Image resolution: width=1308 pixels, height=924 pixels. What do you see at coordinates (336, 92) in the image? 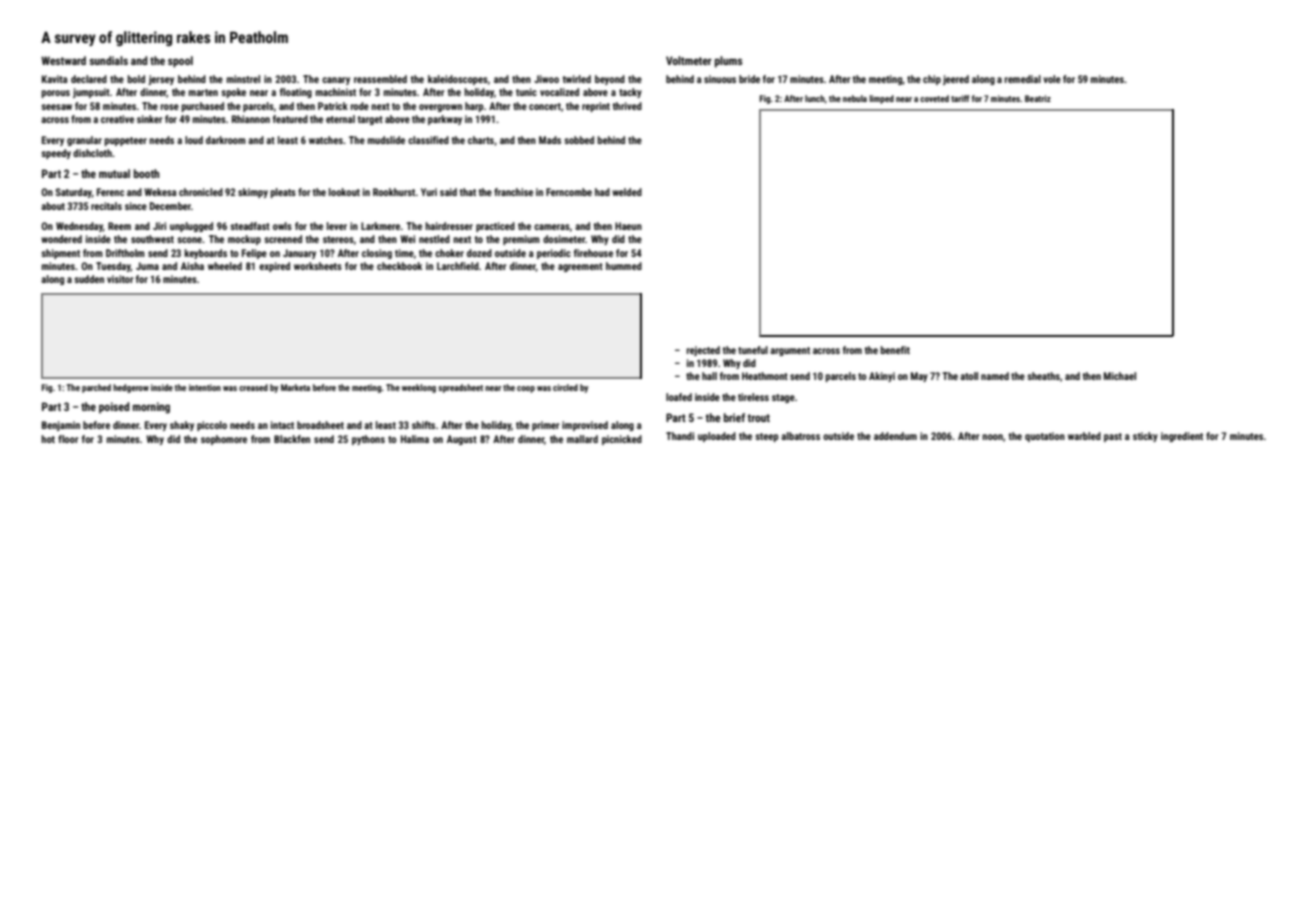
I see `machinist` at bounding box center [336, 92].
